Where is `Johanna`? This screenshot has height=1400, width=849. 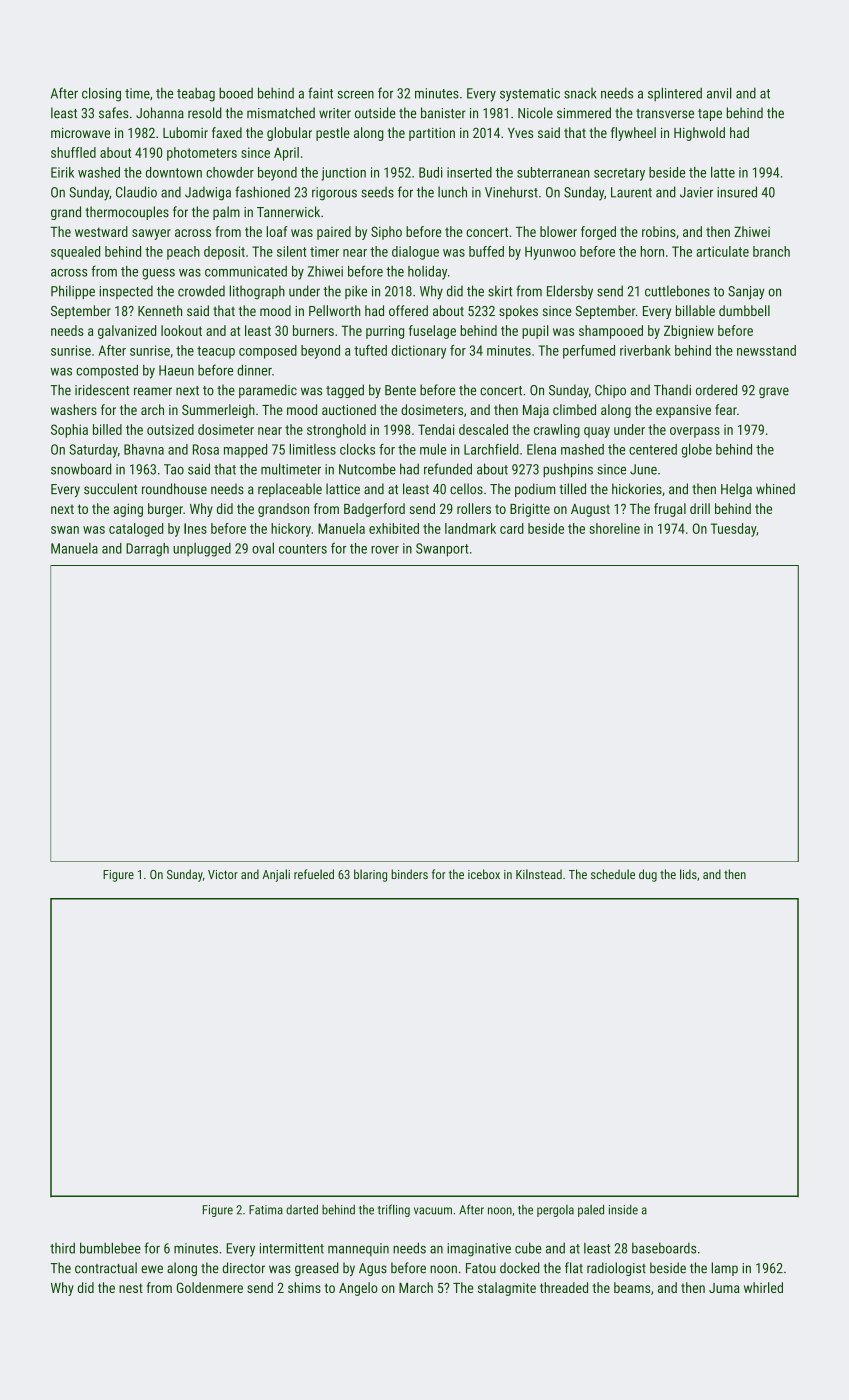
Johanna is located at coordinates (160, 113).
